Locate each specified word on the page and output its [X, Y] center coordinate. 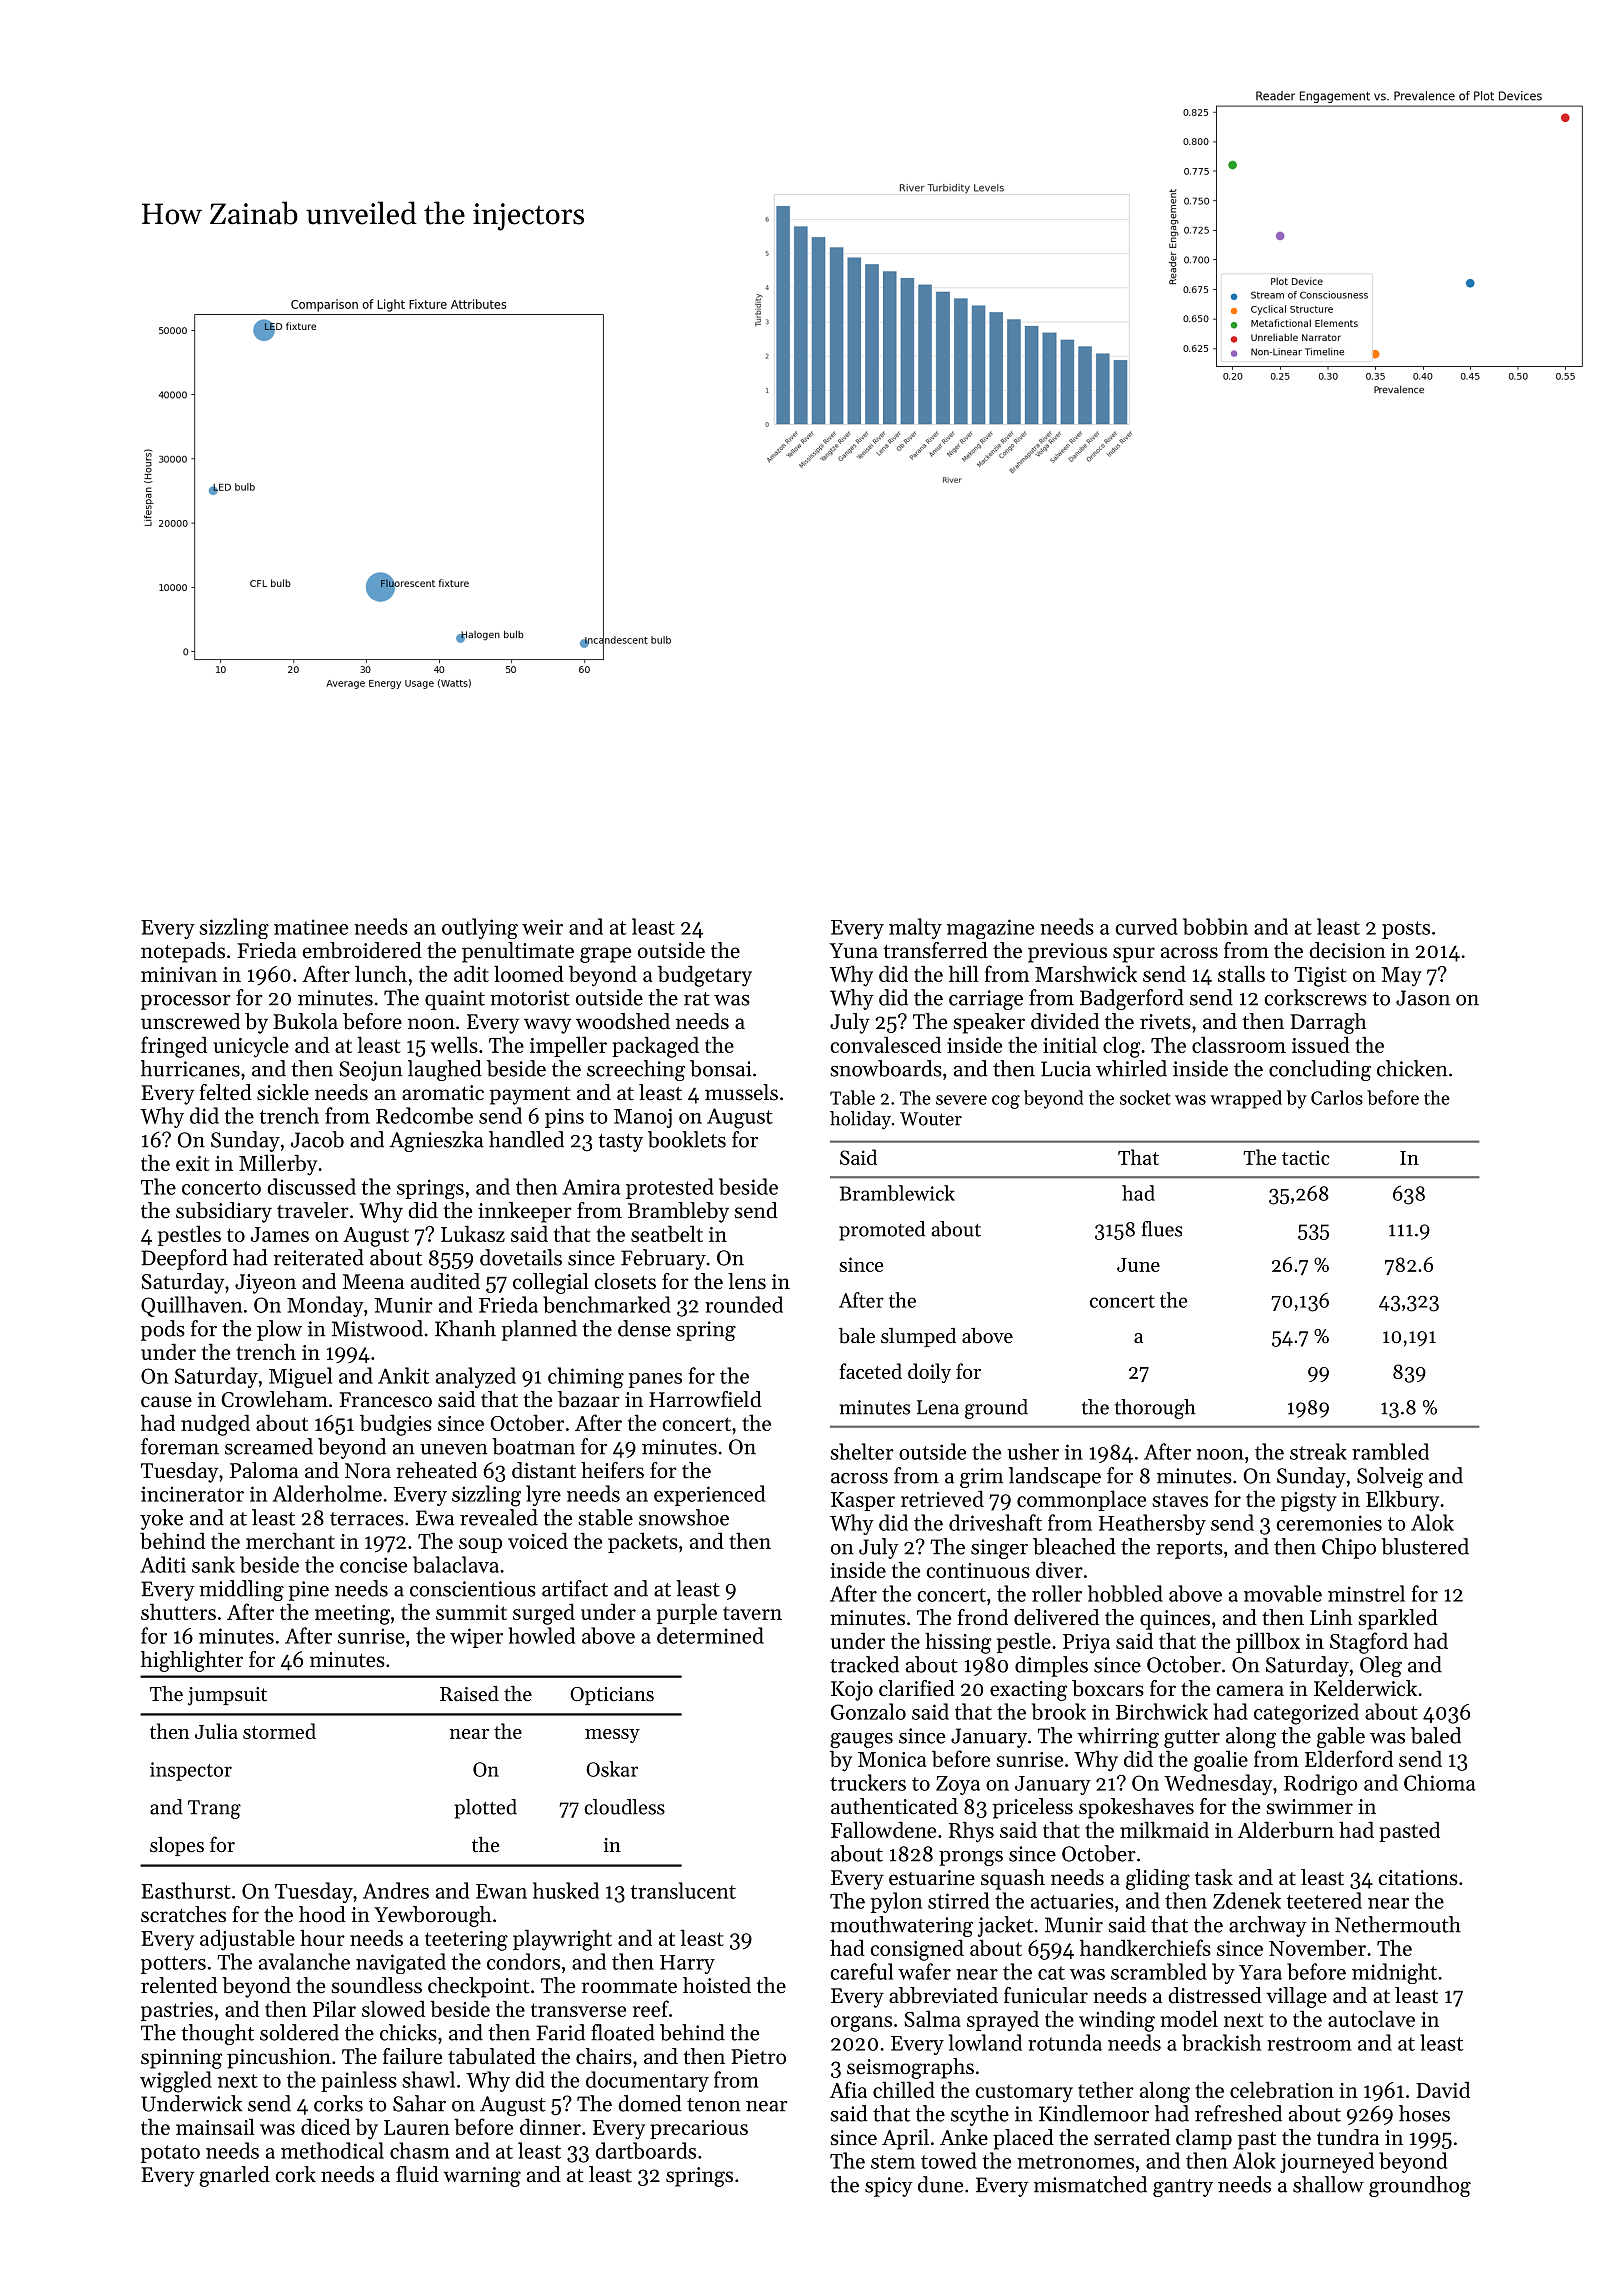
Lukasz [473, 1233]
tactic [1305, 1157]
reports [1189, 1550]
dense [644, 1328]
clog [1121, 1047]
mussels [741, 1092]
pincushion [279, 2058]
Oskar [612, 1769]
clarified [917, 1688]
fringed [174, 1047]
